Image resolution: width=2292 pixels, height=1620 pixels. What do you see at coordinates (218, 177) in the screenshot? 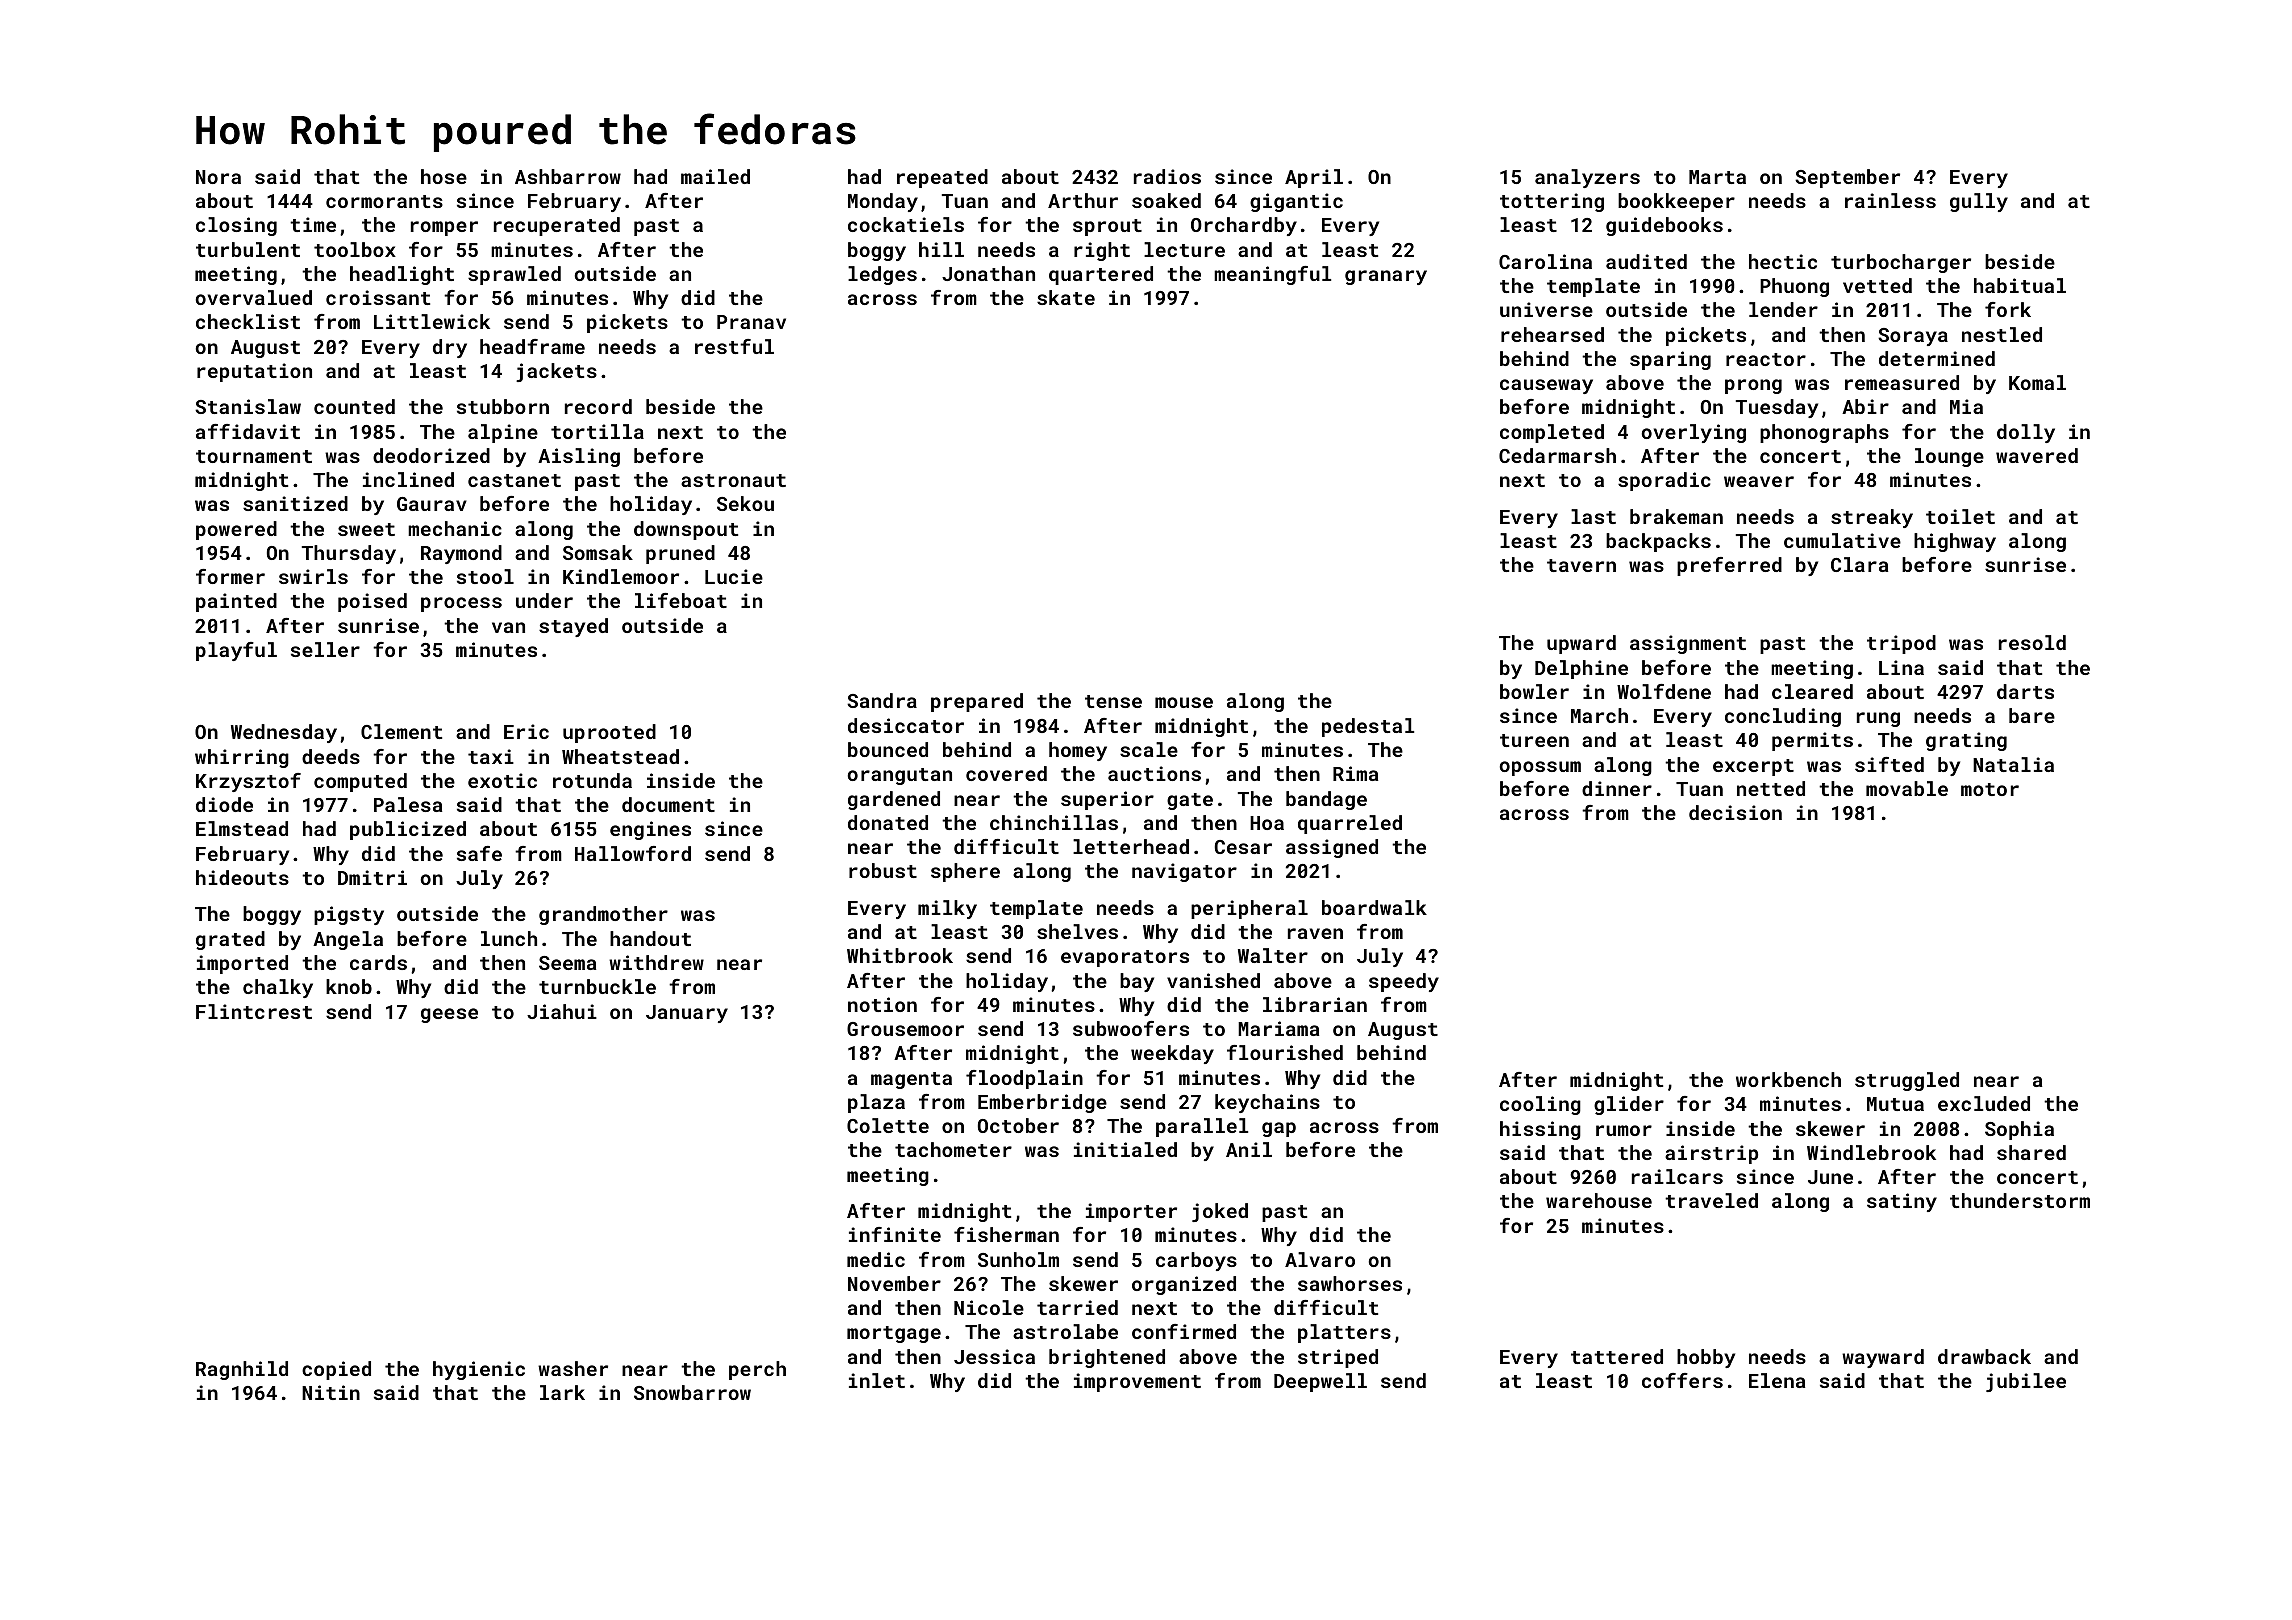
I see `Nora` at bounding box center [218, 177].
